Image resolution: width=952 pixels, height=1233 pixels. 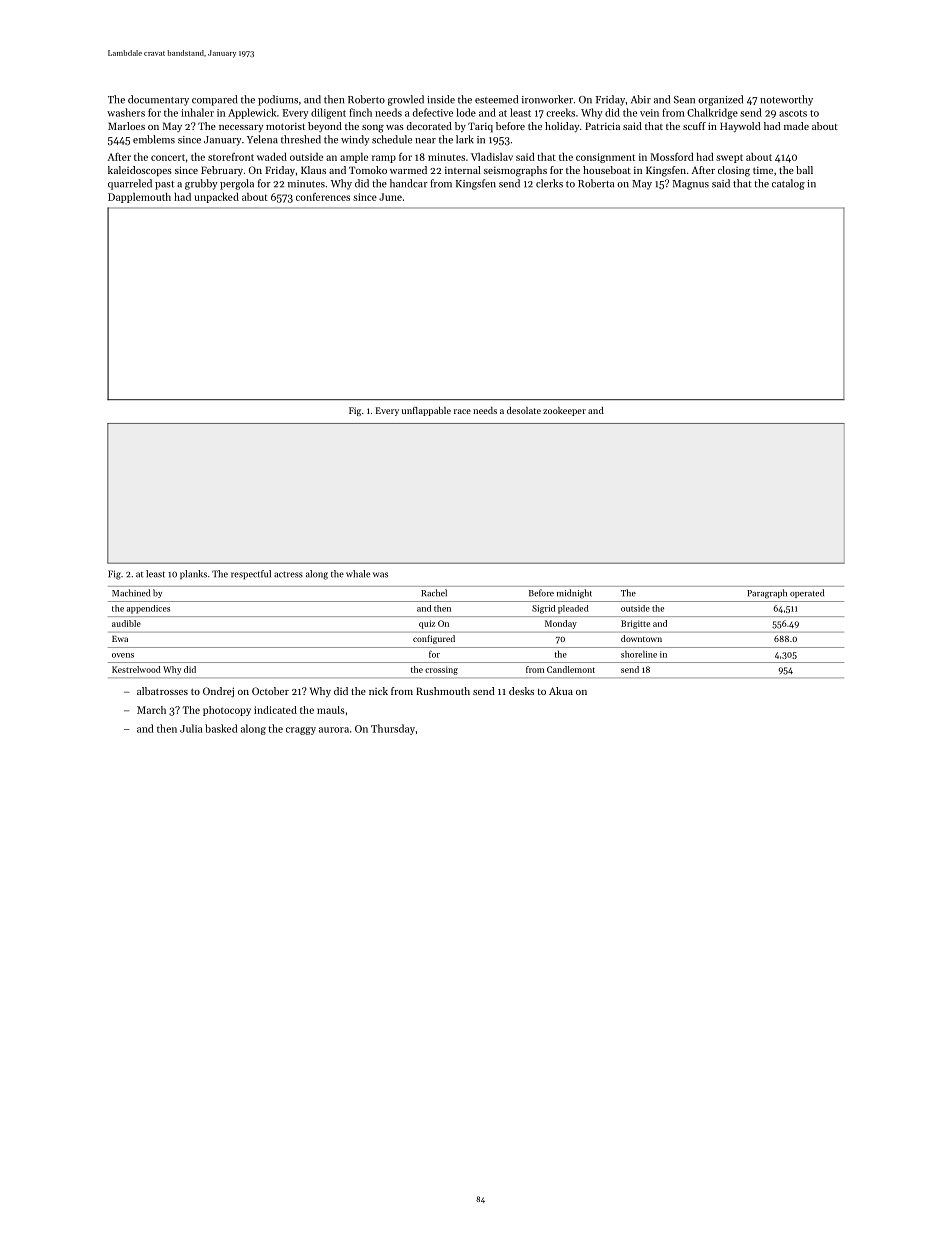 I want to click on desolate, so click(x=524, y=410).
